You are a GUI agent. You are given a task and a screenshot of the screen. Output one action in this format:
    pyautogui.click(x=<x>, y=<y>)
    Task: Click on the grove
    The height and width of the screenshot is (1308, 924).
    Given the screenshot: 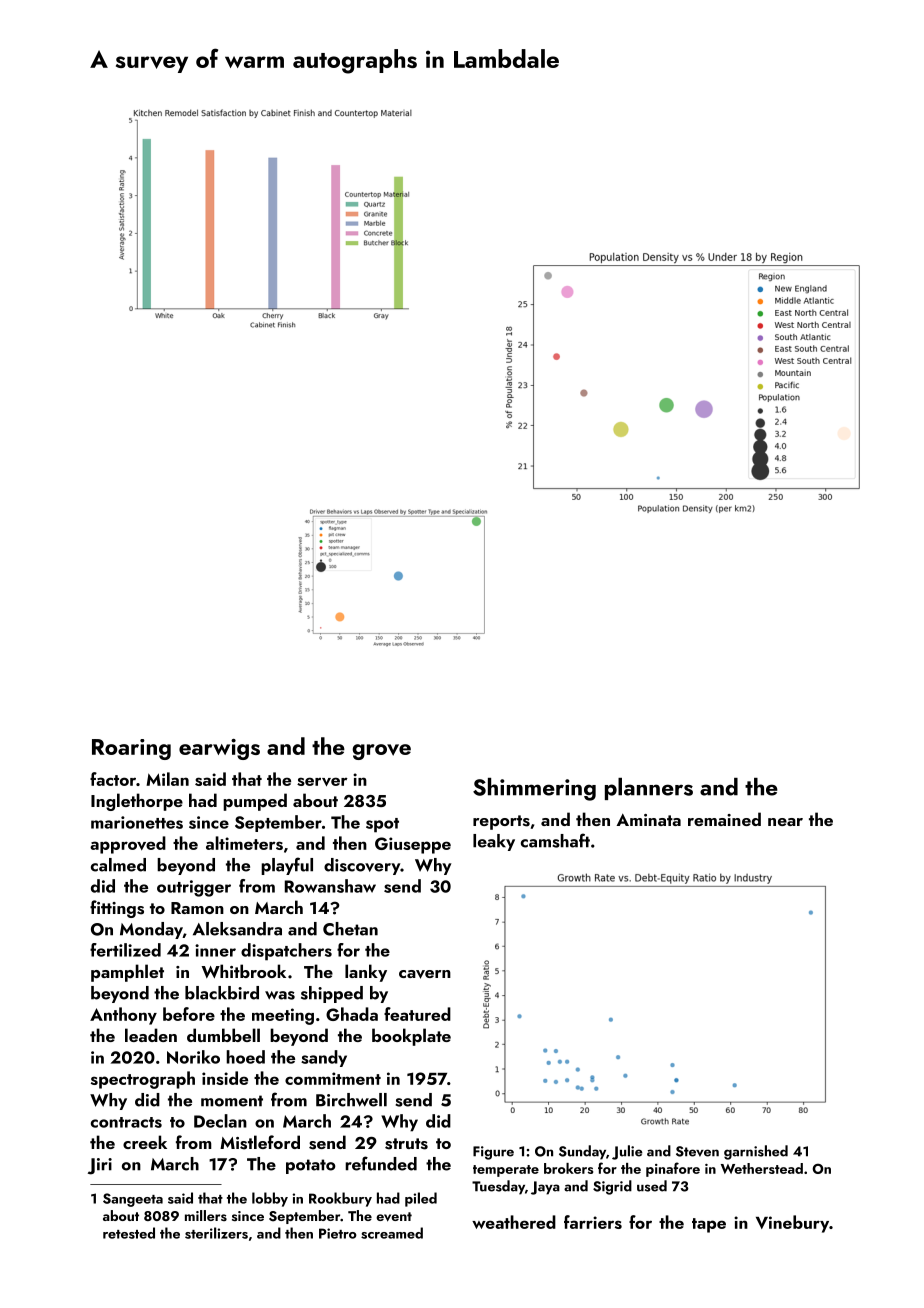 What is the action you would take?
    pyautogui.click(x=381, y=752)
